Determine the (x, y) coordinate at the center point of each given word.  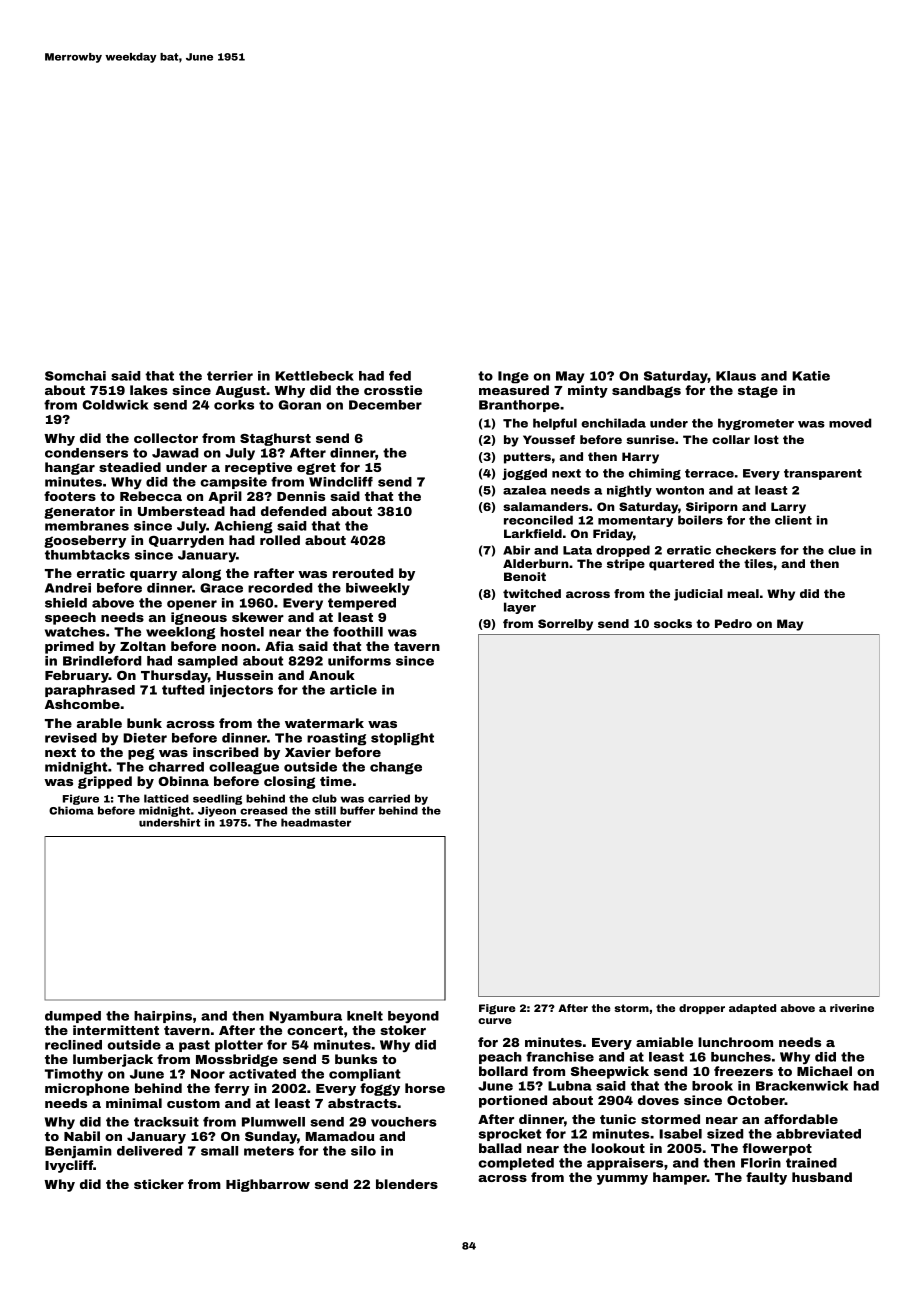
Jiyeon (217, 811)
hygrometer (756, 424)
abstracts (362, 1103)
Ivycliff (69, 1166)
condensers (86, 453)
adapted (752, 1009)
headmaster (316, 822)
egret (316, 469)
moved (850, 423)
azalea (525, 490)
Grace (221, 588)
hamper (680, 1178)
